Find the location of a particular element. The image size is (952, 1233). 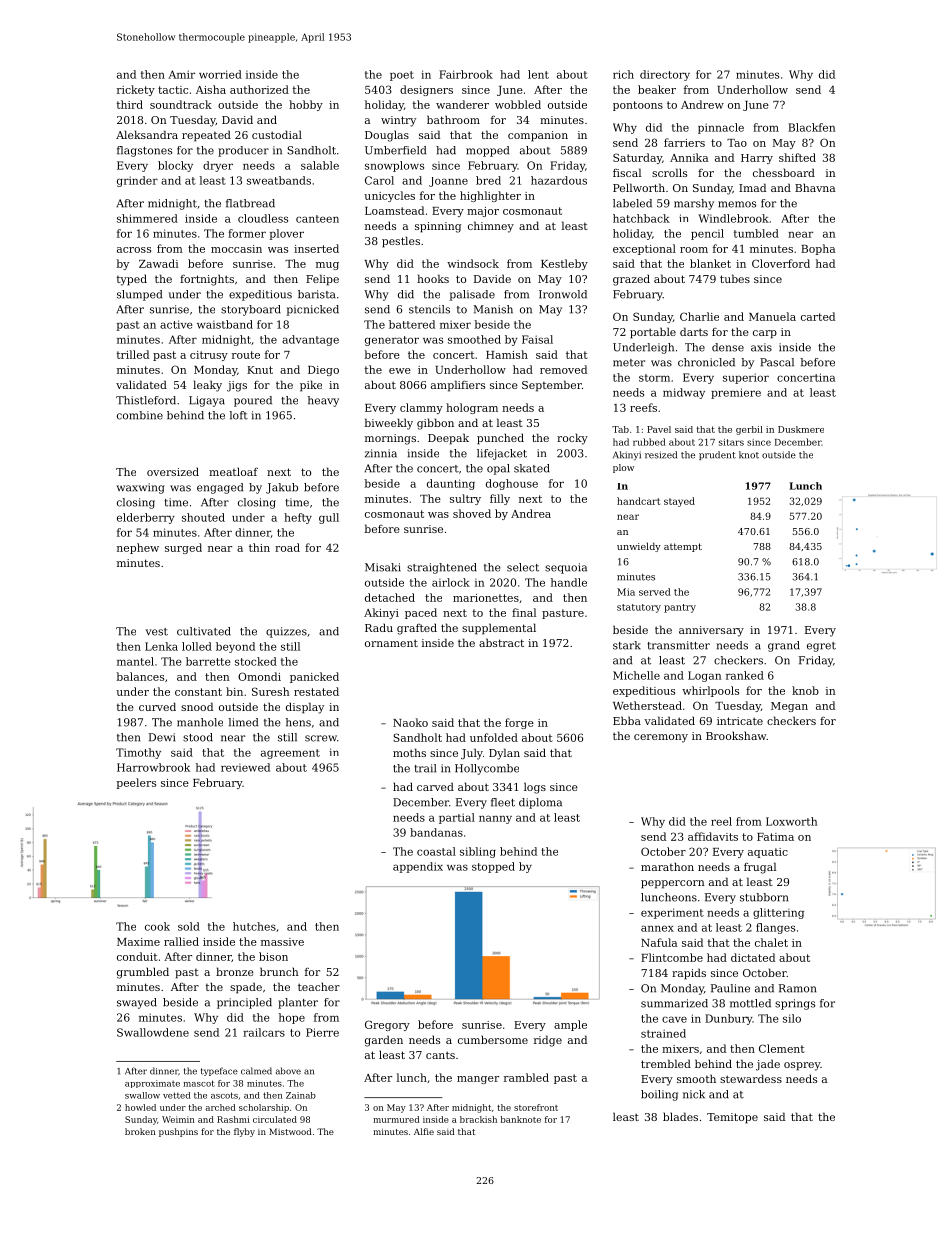

amplifiers is located at coordinates (458, 386).
